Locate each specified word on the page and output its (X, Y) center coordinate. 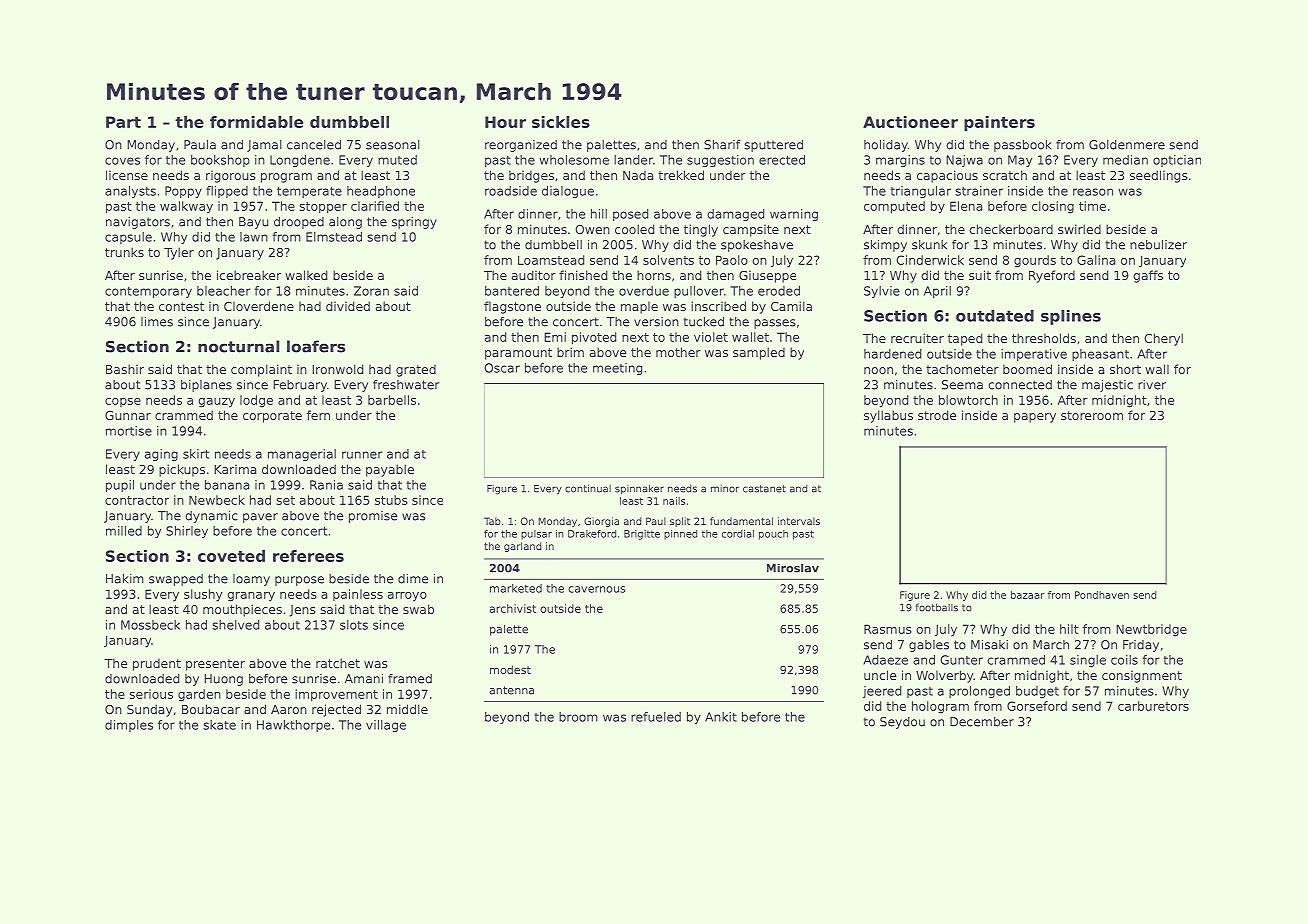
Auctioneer (910, 122)
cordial (738, 534)
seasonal (393, 145)
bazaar (1027, 595)
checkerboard (1011, 229)
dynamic (211, 517)
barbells (392, 400)
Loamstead (551, 260)
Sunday (150, 710)
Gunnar (128, 415)
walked (306, 275)
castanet (764, 489)
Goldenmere (1127, 145)
